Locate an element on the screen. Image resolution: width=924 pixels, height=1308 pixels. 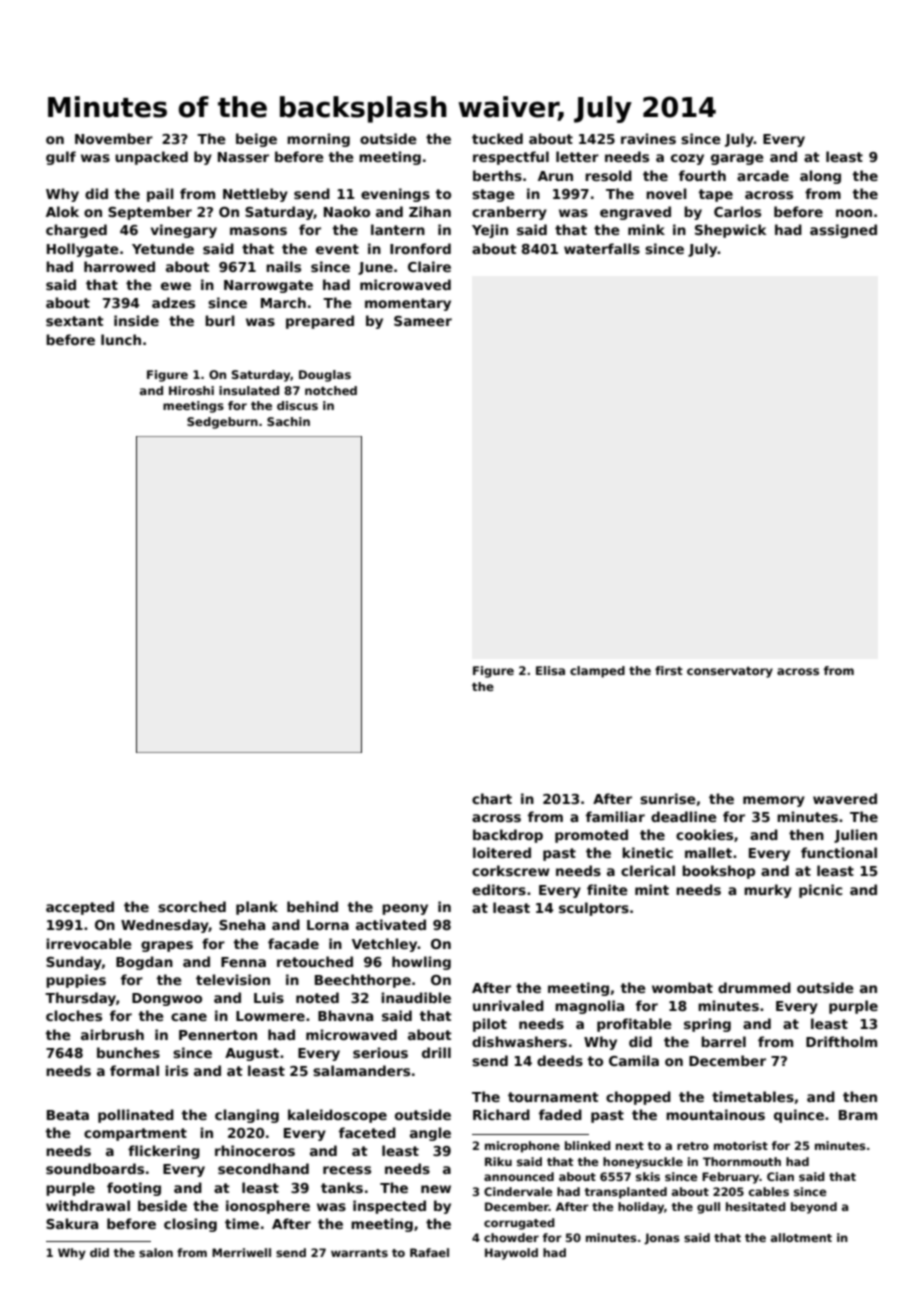
television is located at coordinates (233, 979).
